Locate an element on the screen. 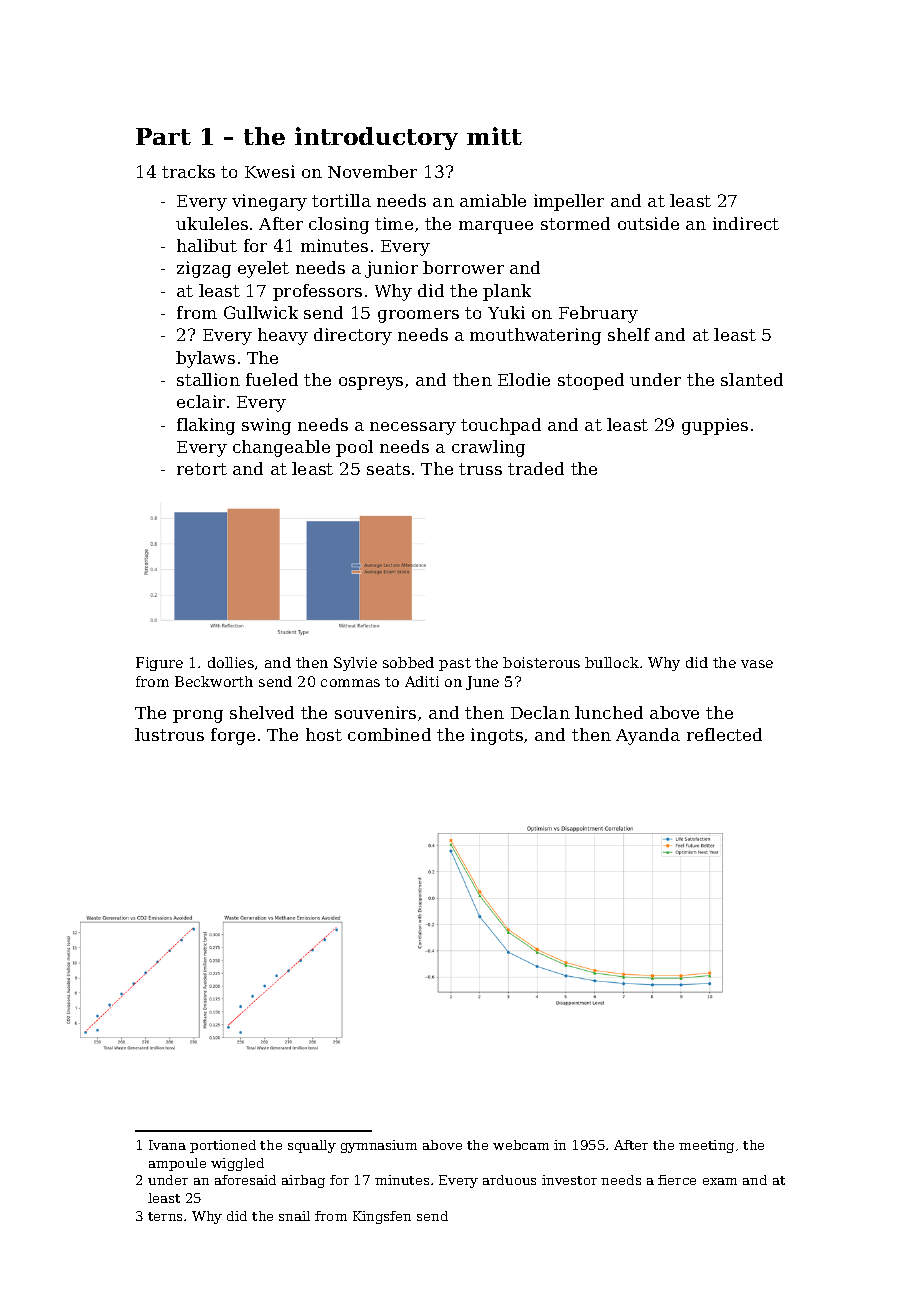 The width and height of the screenshot is (924, 1311). webcam is located at coordinates (521, 1145).
